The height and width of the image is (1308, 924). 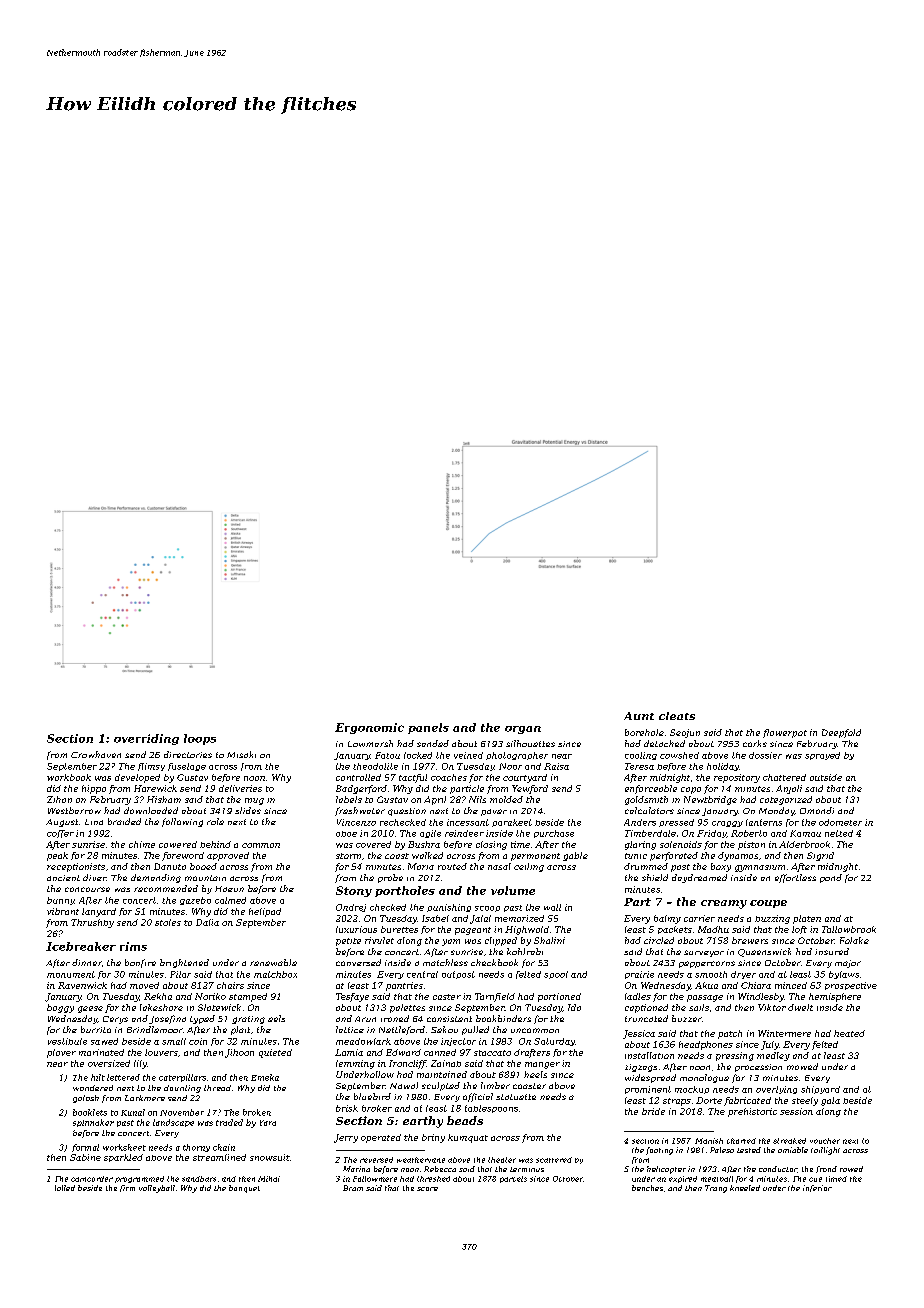 I want to click on Nils, so click(x=477, y=799).
